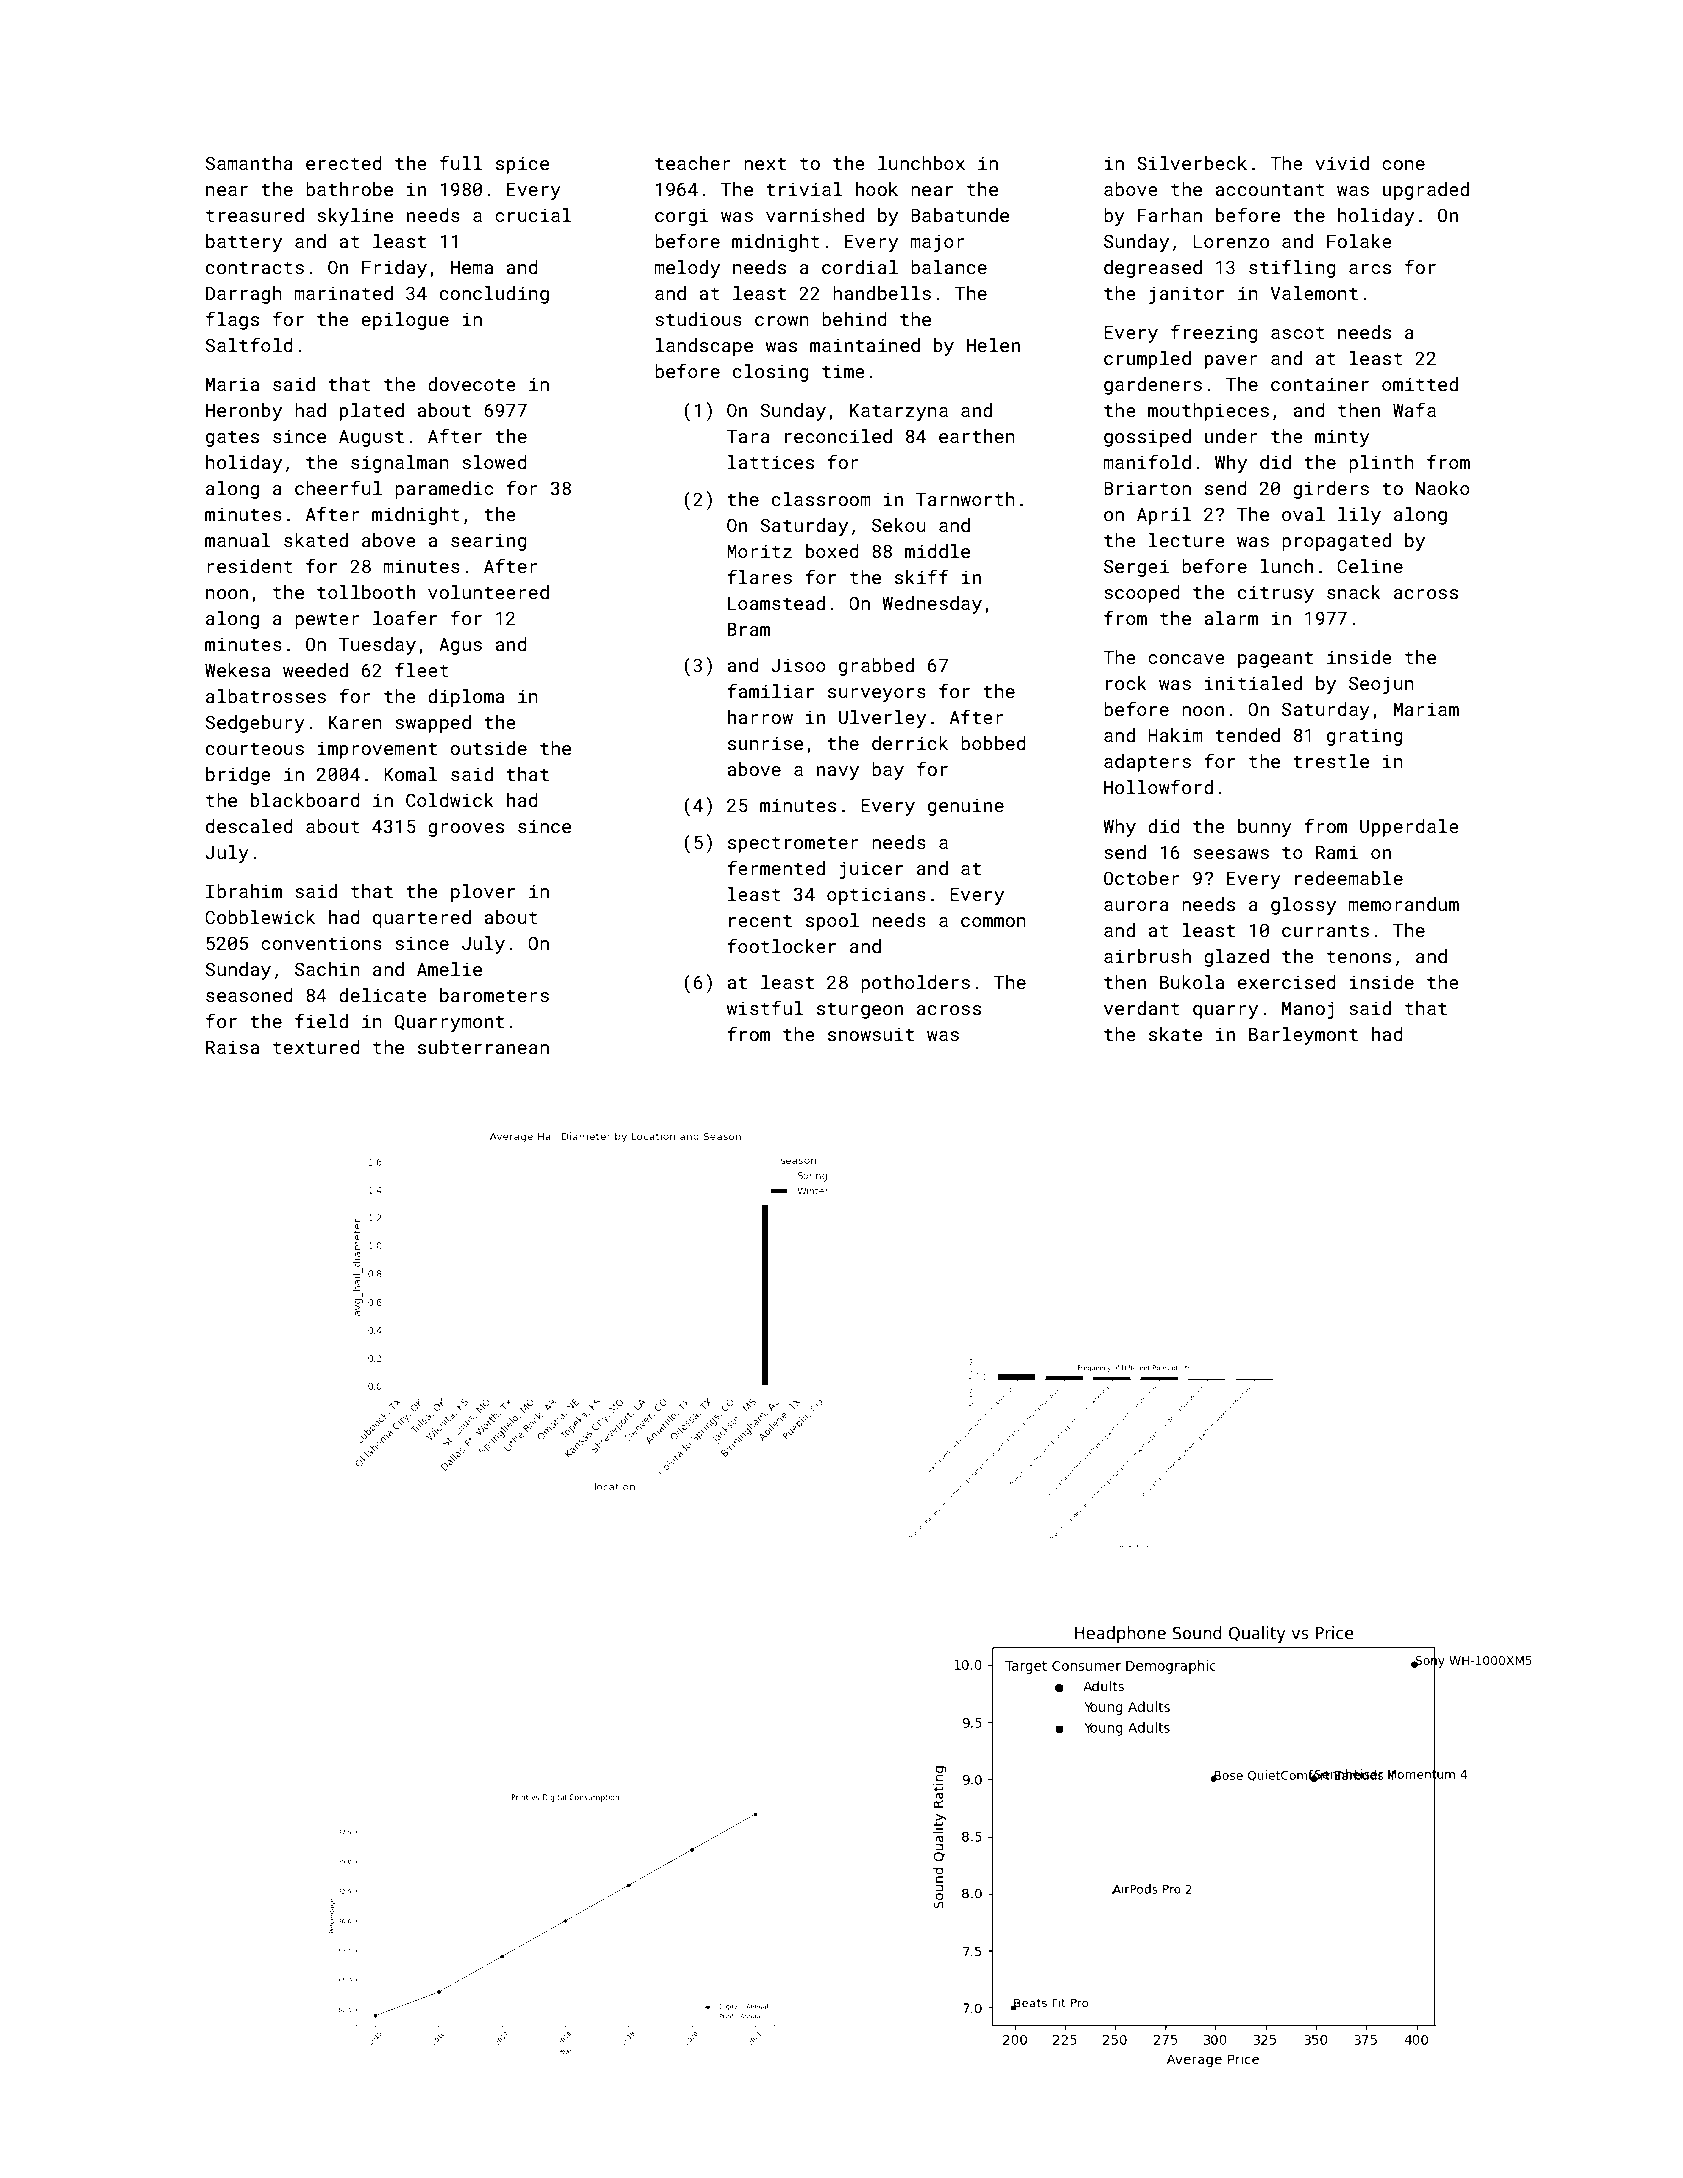 Image resolution: width=1683 pixels, height=2178 pixels. Describe the element at coordinates (1303, 1036) in the screenshot. I see `Barleymont` at that location.
